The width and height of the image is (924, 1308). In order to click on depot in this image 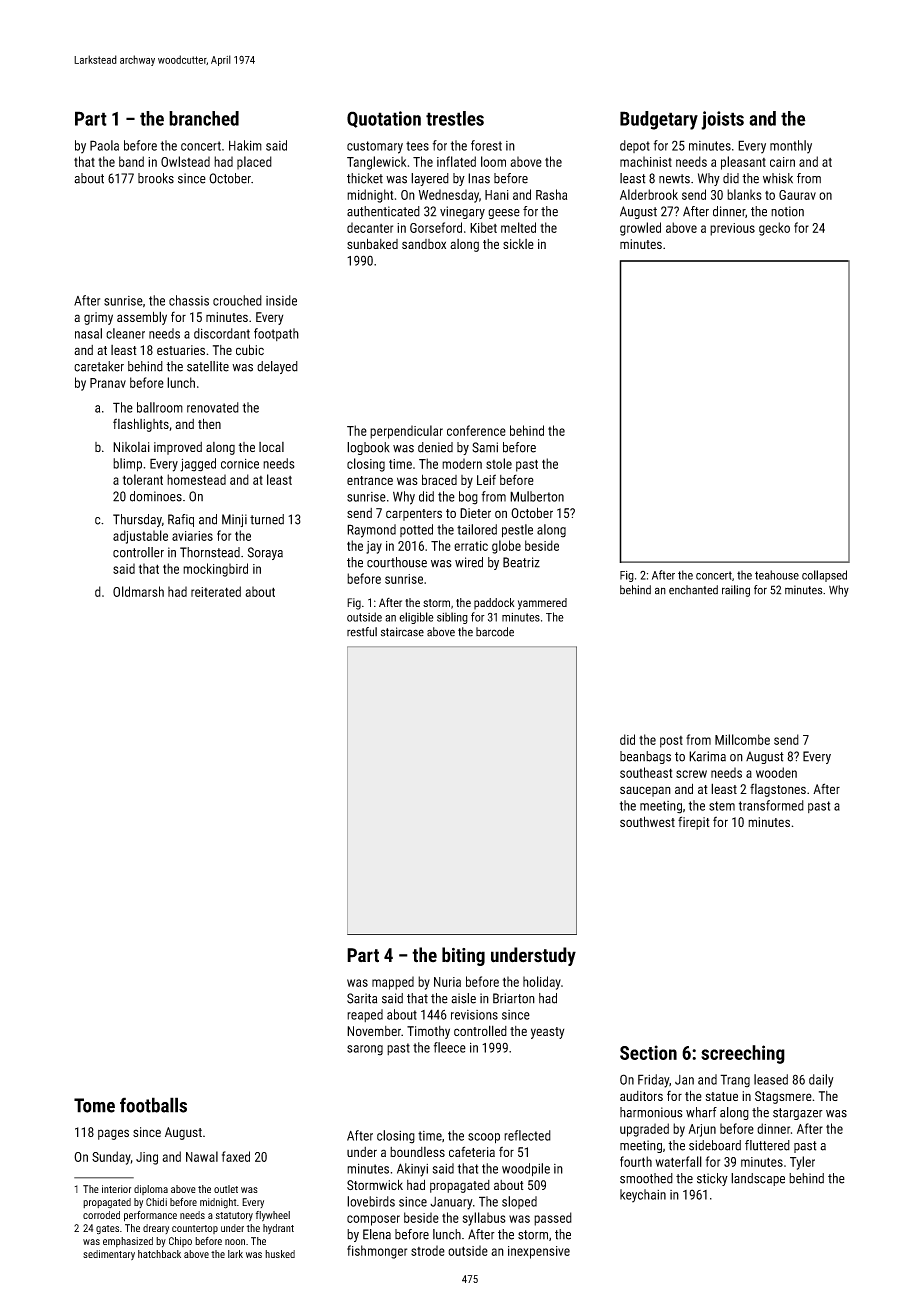, I will do `click(635, 146)`.
